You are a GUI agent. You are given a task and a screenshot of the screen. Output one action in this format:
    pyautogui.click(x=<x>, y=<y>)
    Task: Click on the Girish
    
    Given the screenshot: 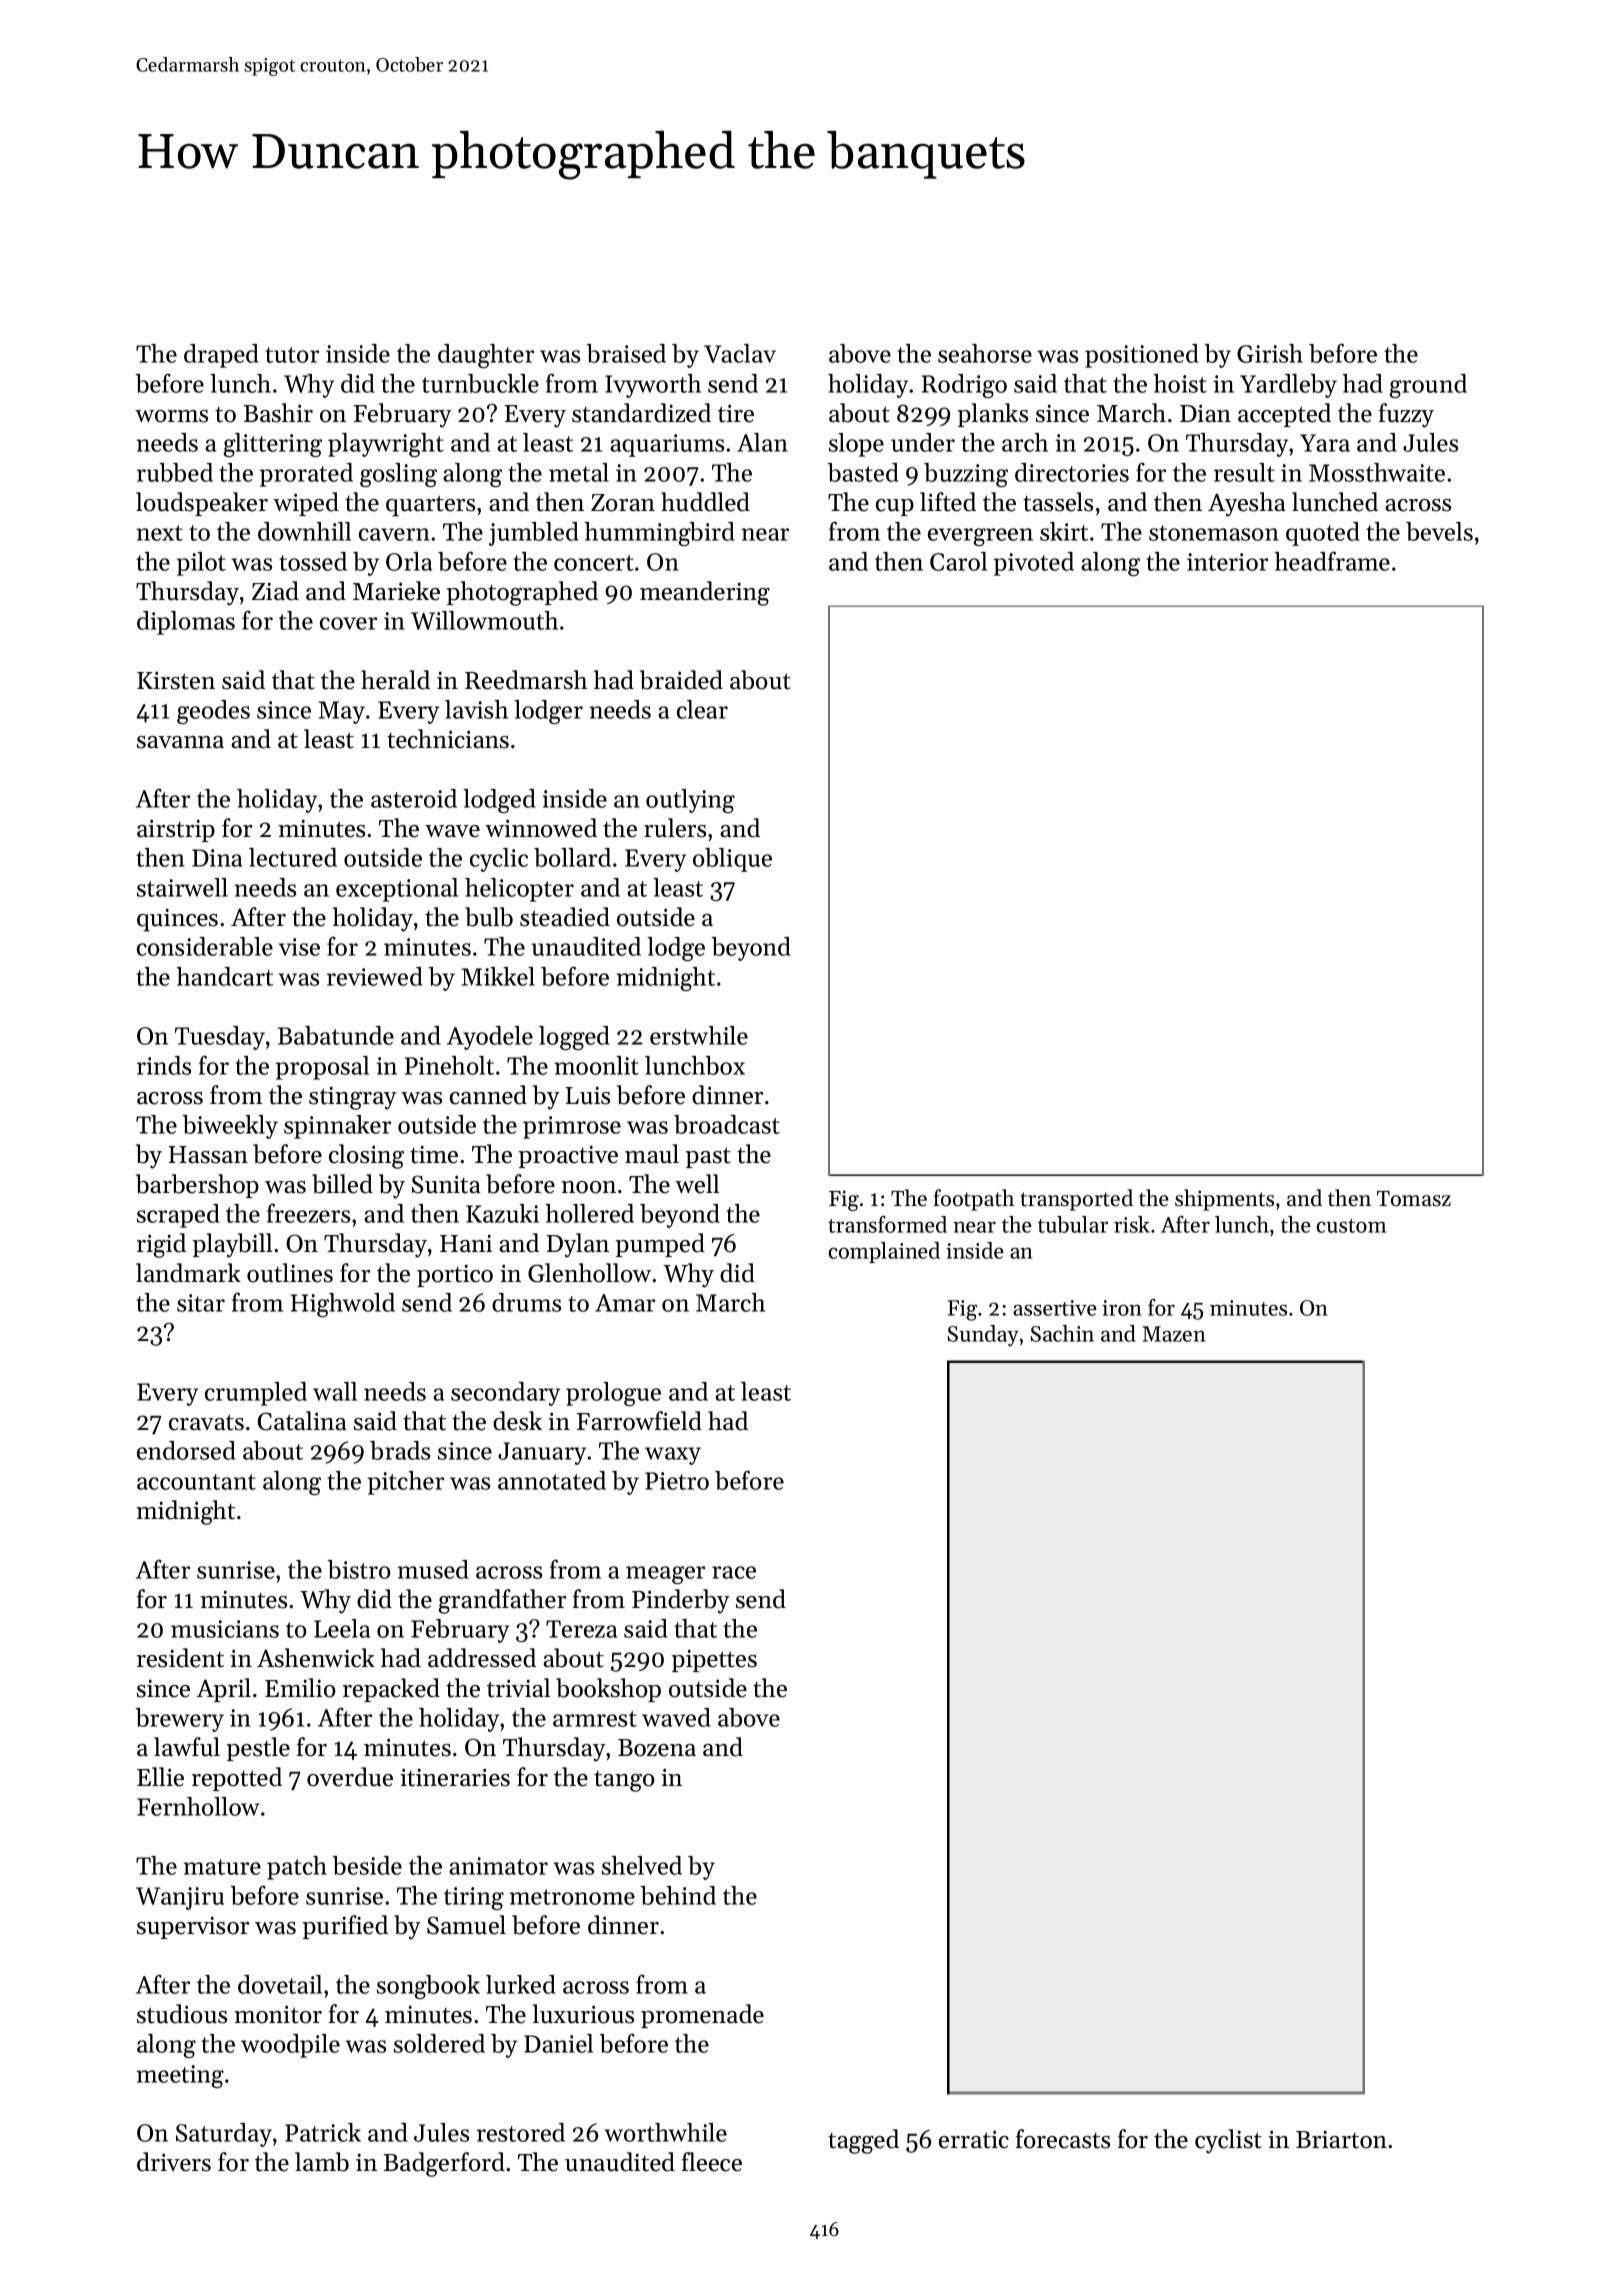 What is the action you would take?
    pyautogui.click(x=1270, y=353)
